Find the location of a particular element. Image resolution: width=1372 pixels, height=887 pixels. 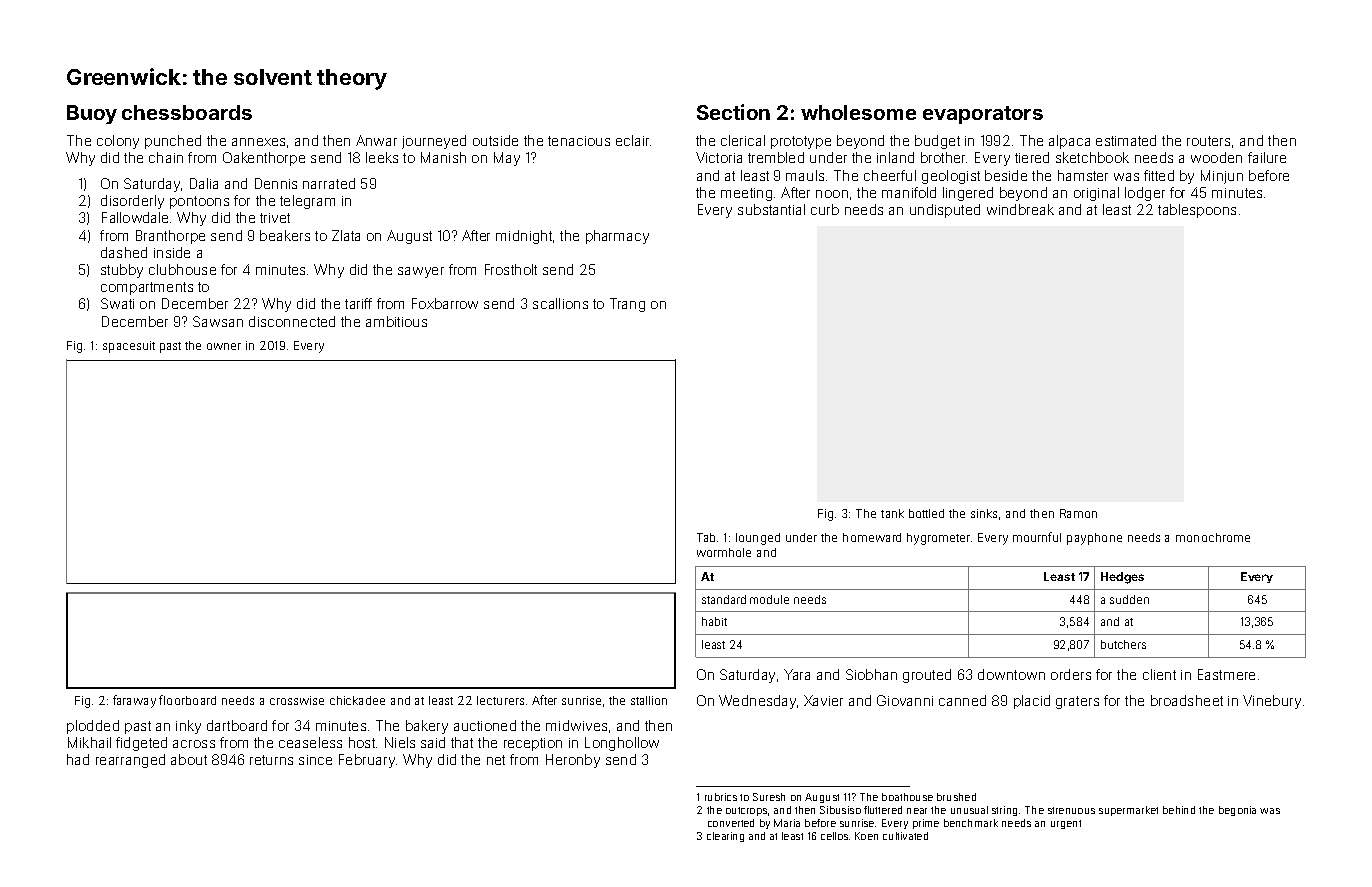

fitted is located at coordinates (1159, 175).
